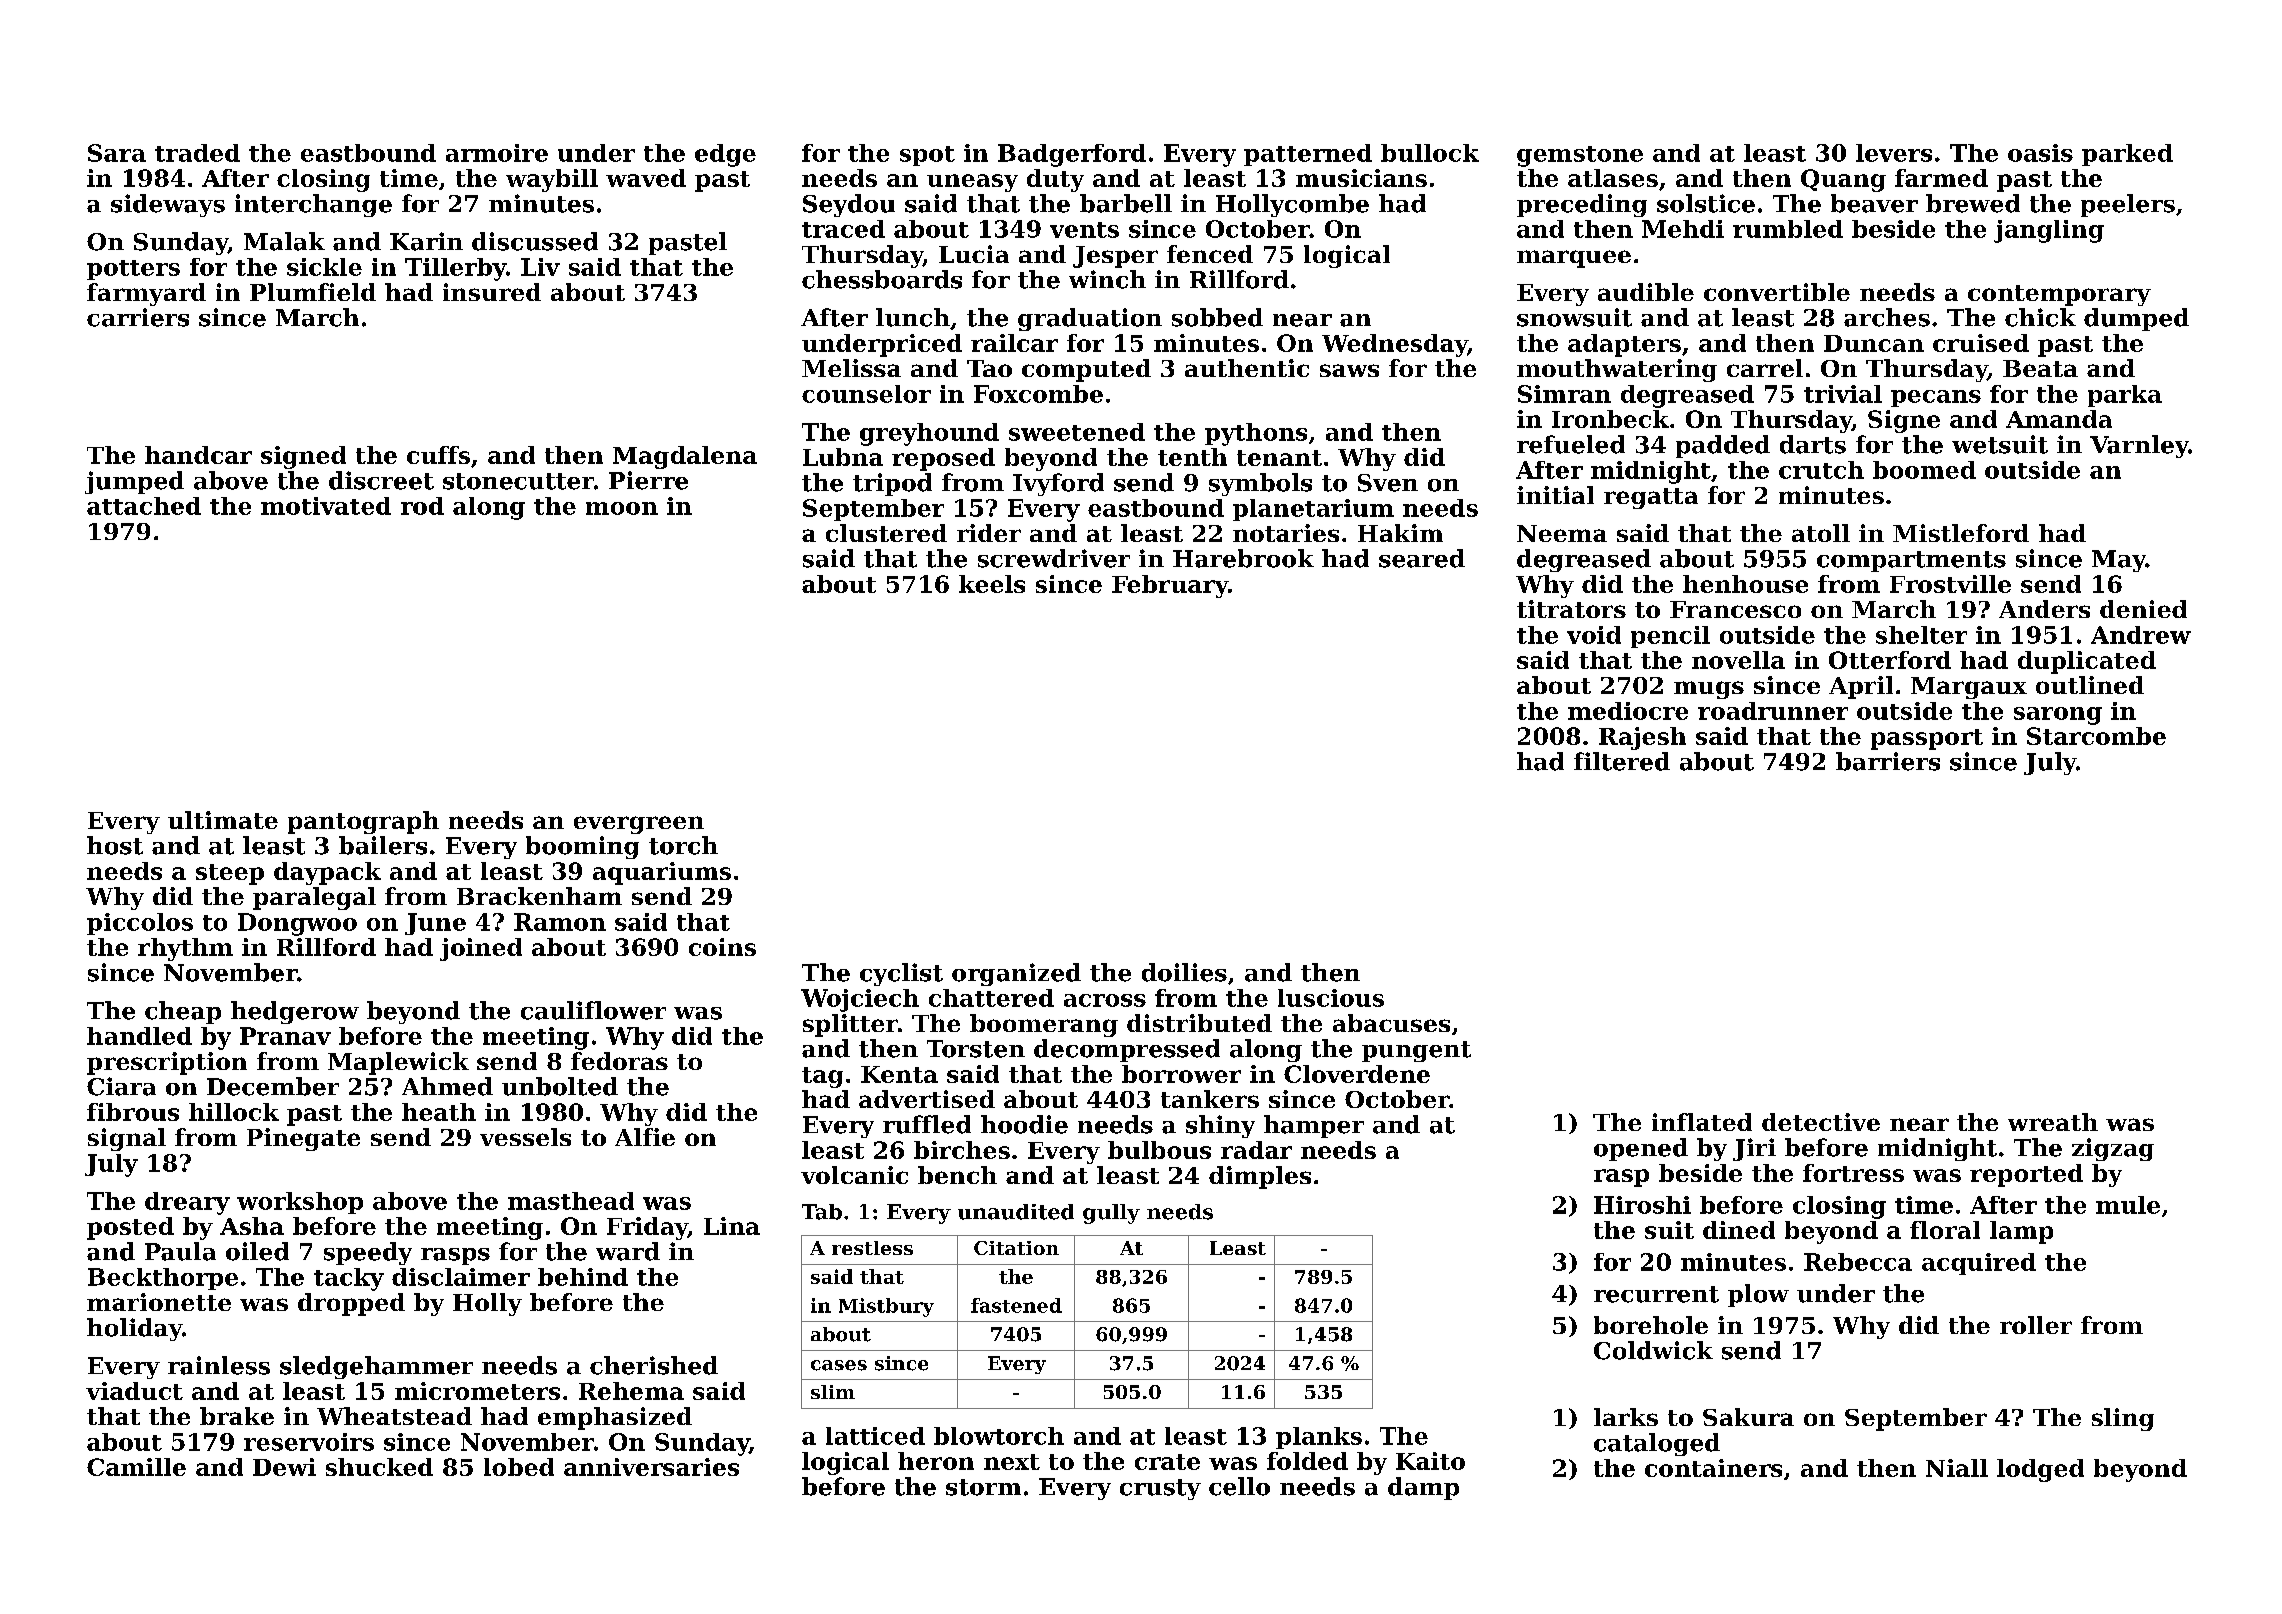 This screenshot has width=2282, height=1614. Describe the element at coordinates (187, 1203) in the screenshot. I see `dreary` at that location.
